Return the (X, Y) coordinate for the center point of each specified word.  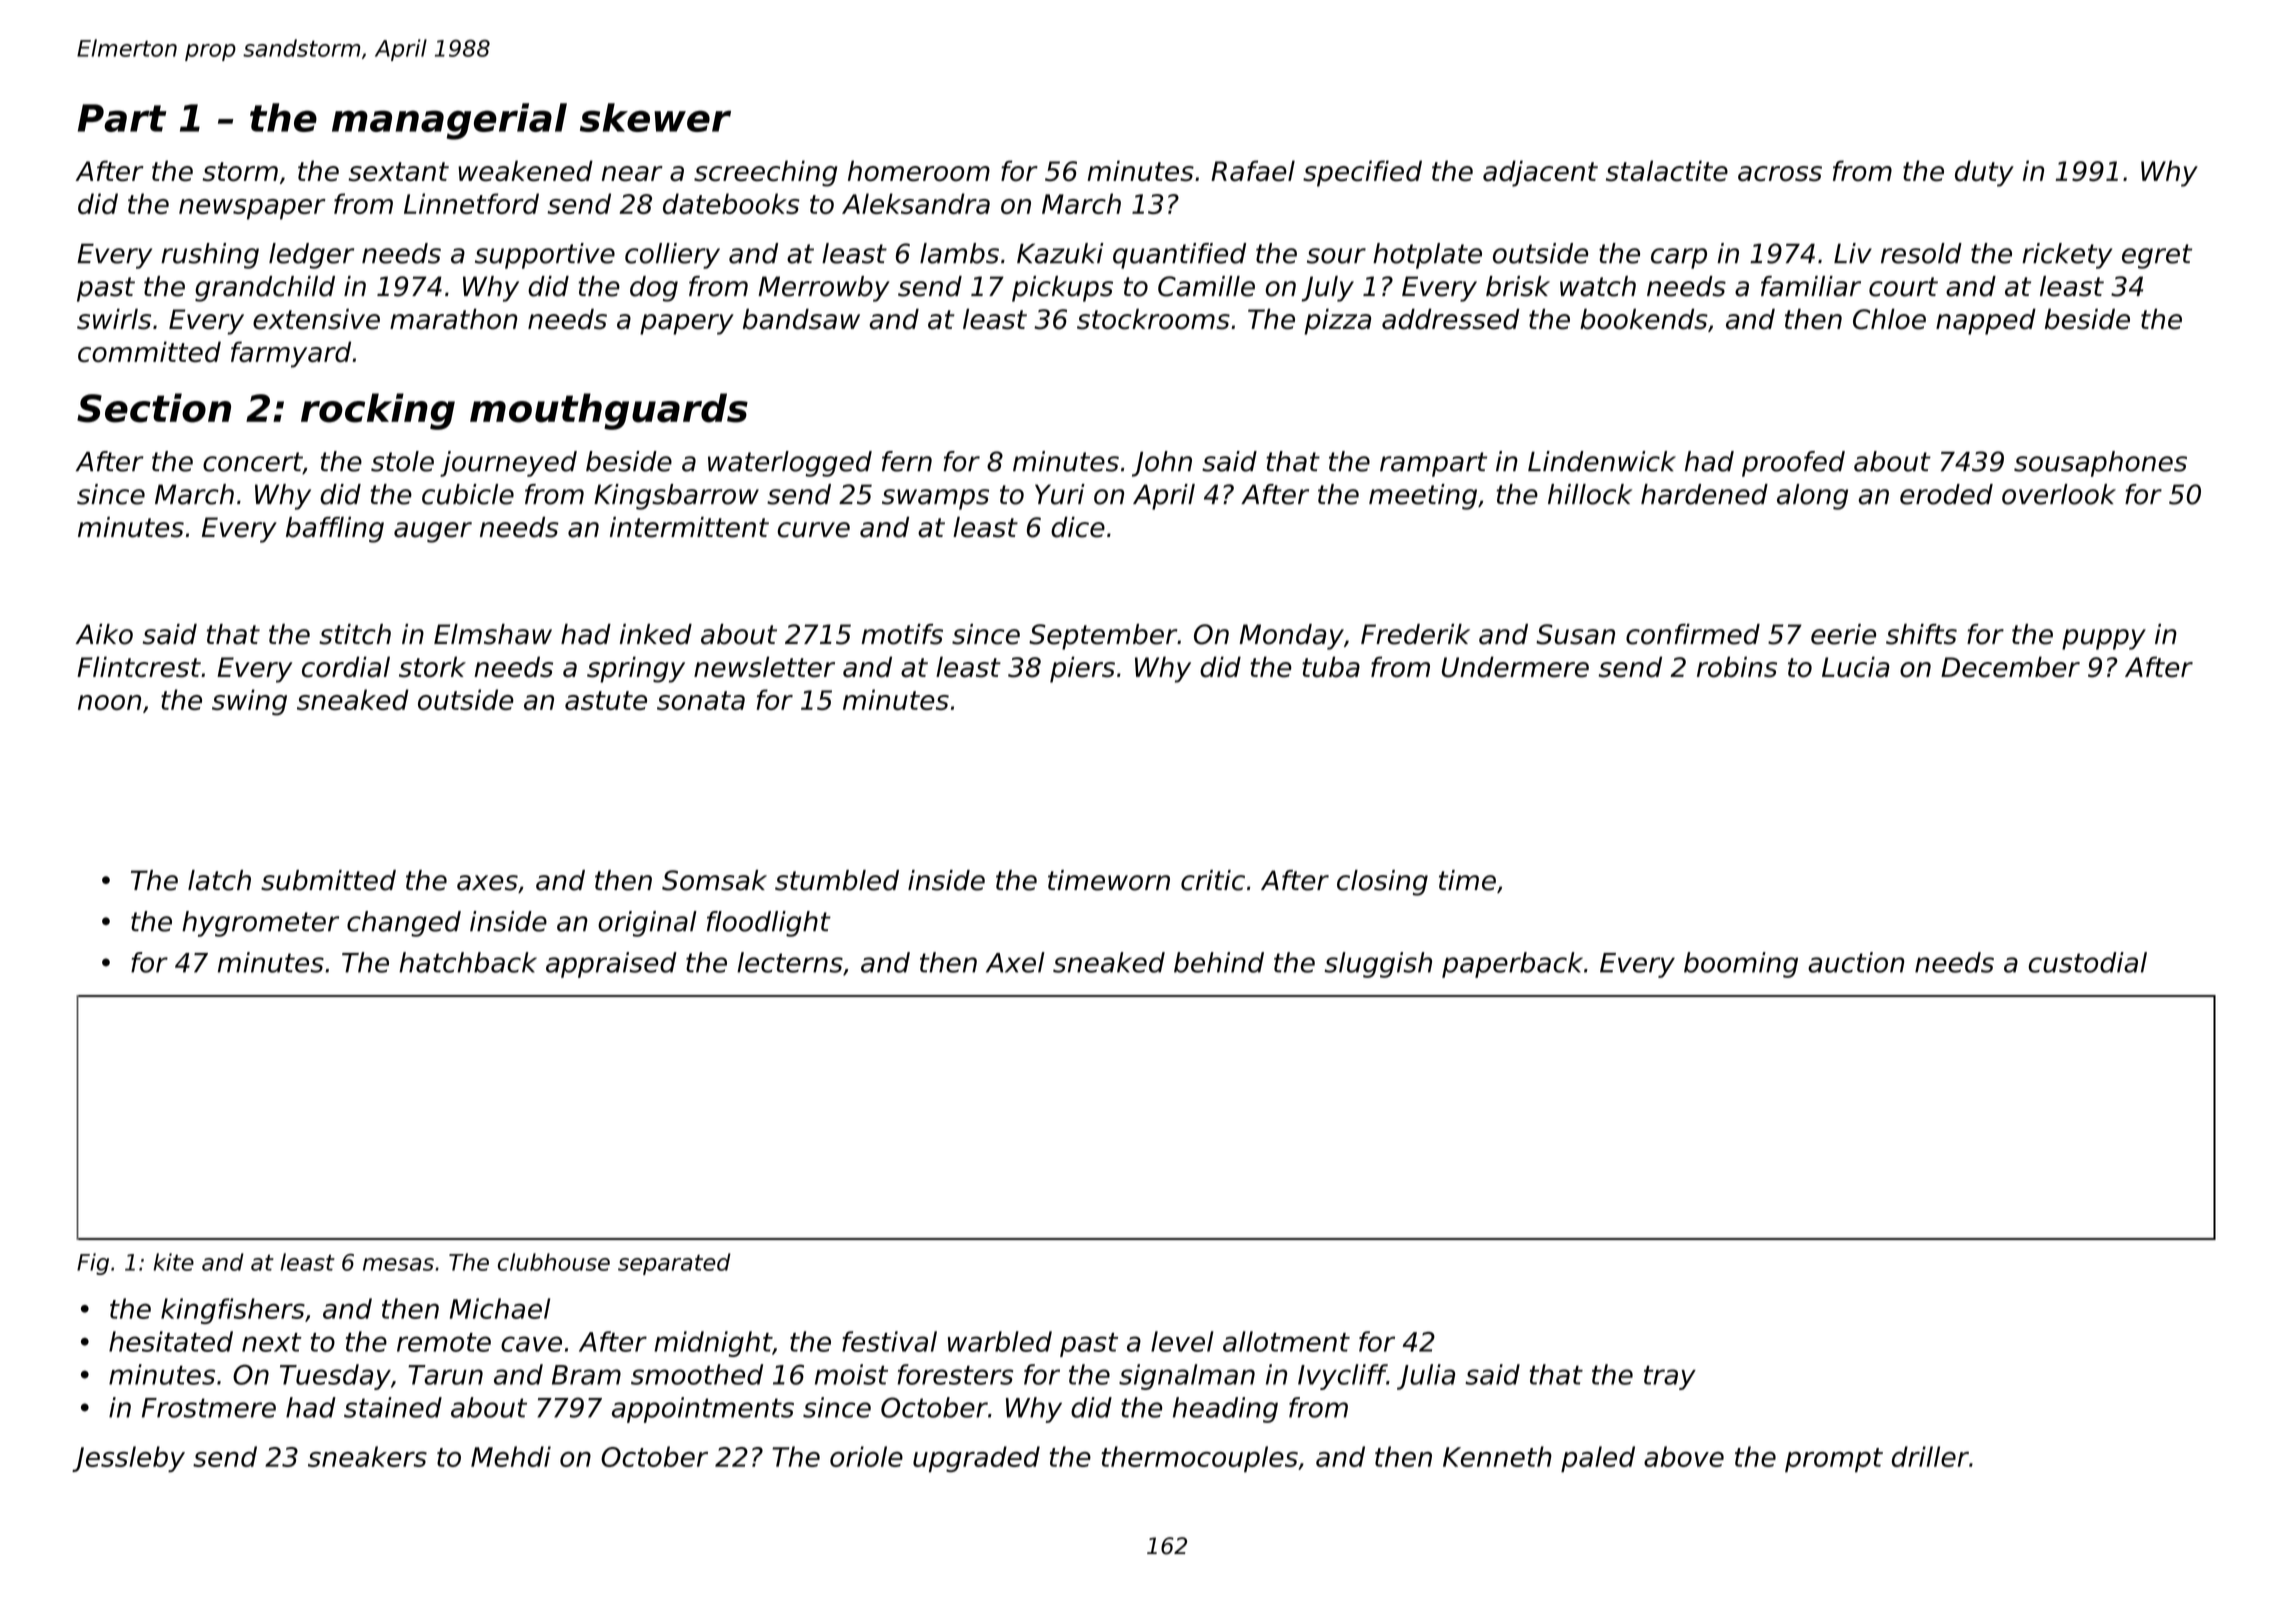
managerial (449, 121)
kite (173, 1262)
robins (1737, 667)
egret (2157, 256)
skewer (655, 117)
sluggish (1378, 965)
